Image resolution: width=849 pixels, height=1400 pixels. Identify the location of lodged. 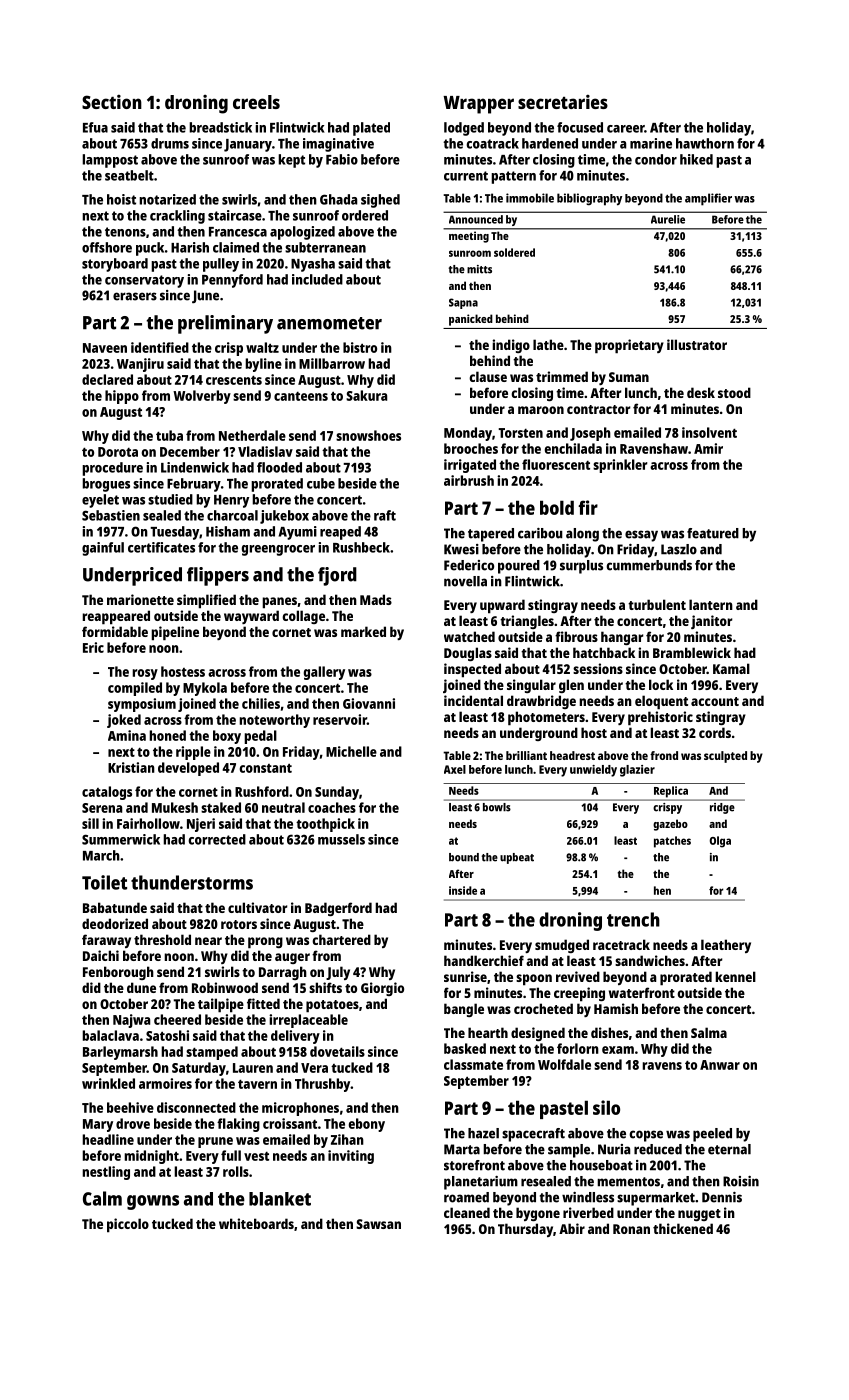
(464, 129).
